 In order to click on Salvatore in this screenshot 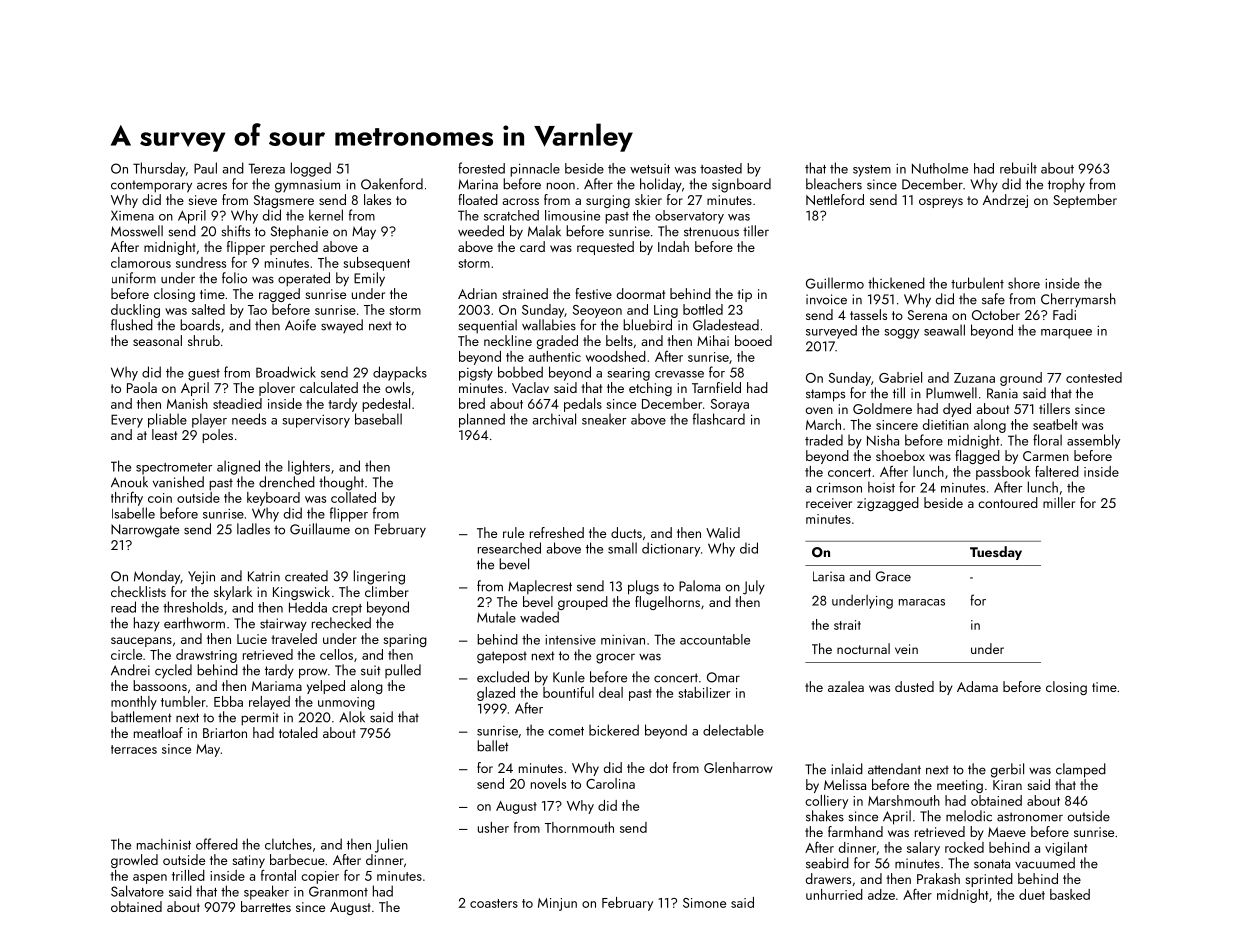, I will do `click(137, 891)`.
